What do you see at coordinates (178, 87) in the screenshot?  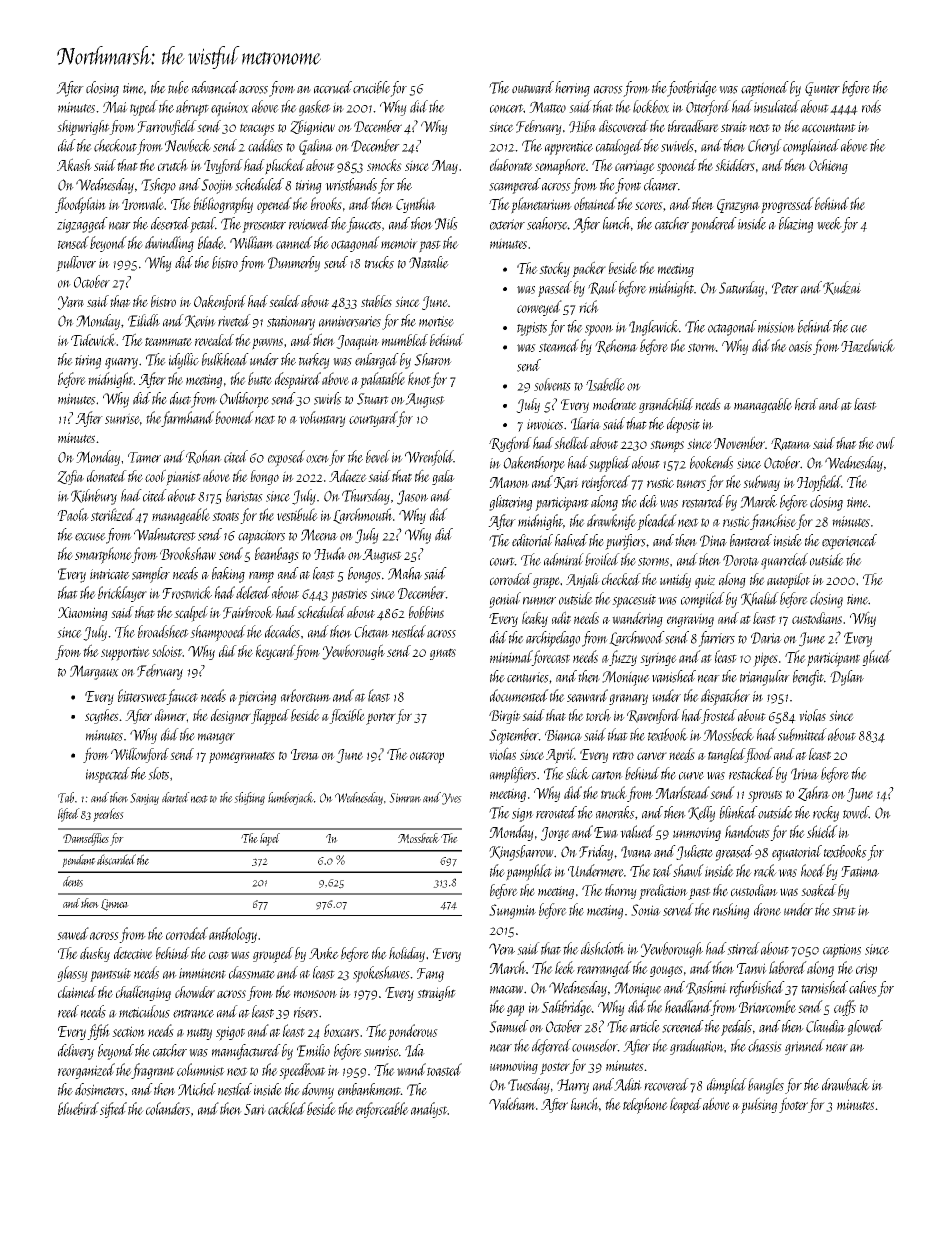 I see `tube` at bounding box center [178, 87].
